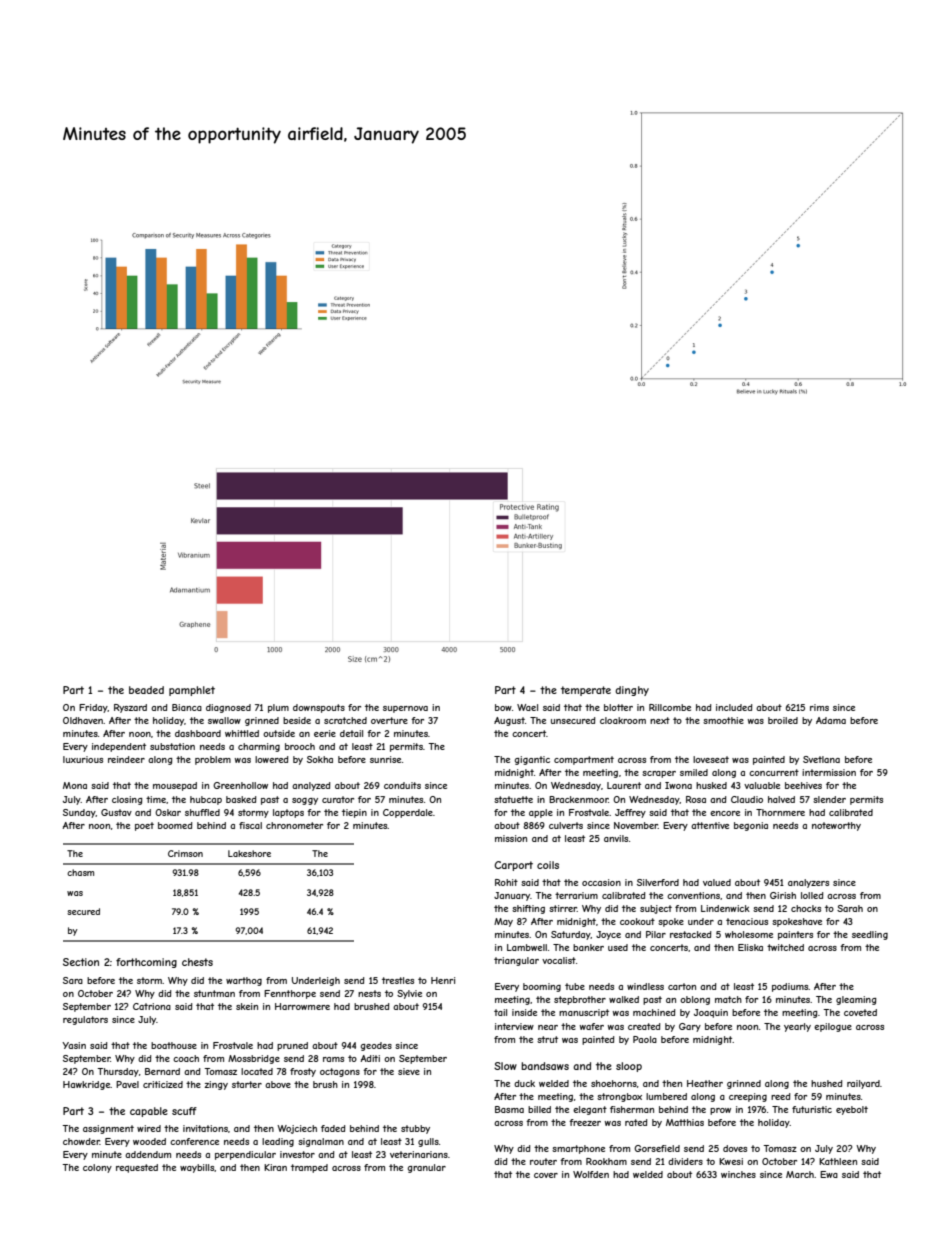 The width and height of the screenshot is (952, 1233). What do you see at coordinates (184, 1111) in the screenshot?
I see `scuff` at bounding box center [184, 1111].
